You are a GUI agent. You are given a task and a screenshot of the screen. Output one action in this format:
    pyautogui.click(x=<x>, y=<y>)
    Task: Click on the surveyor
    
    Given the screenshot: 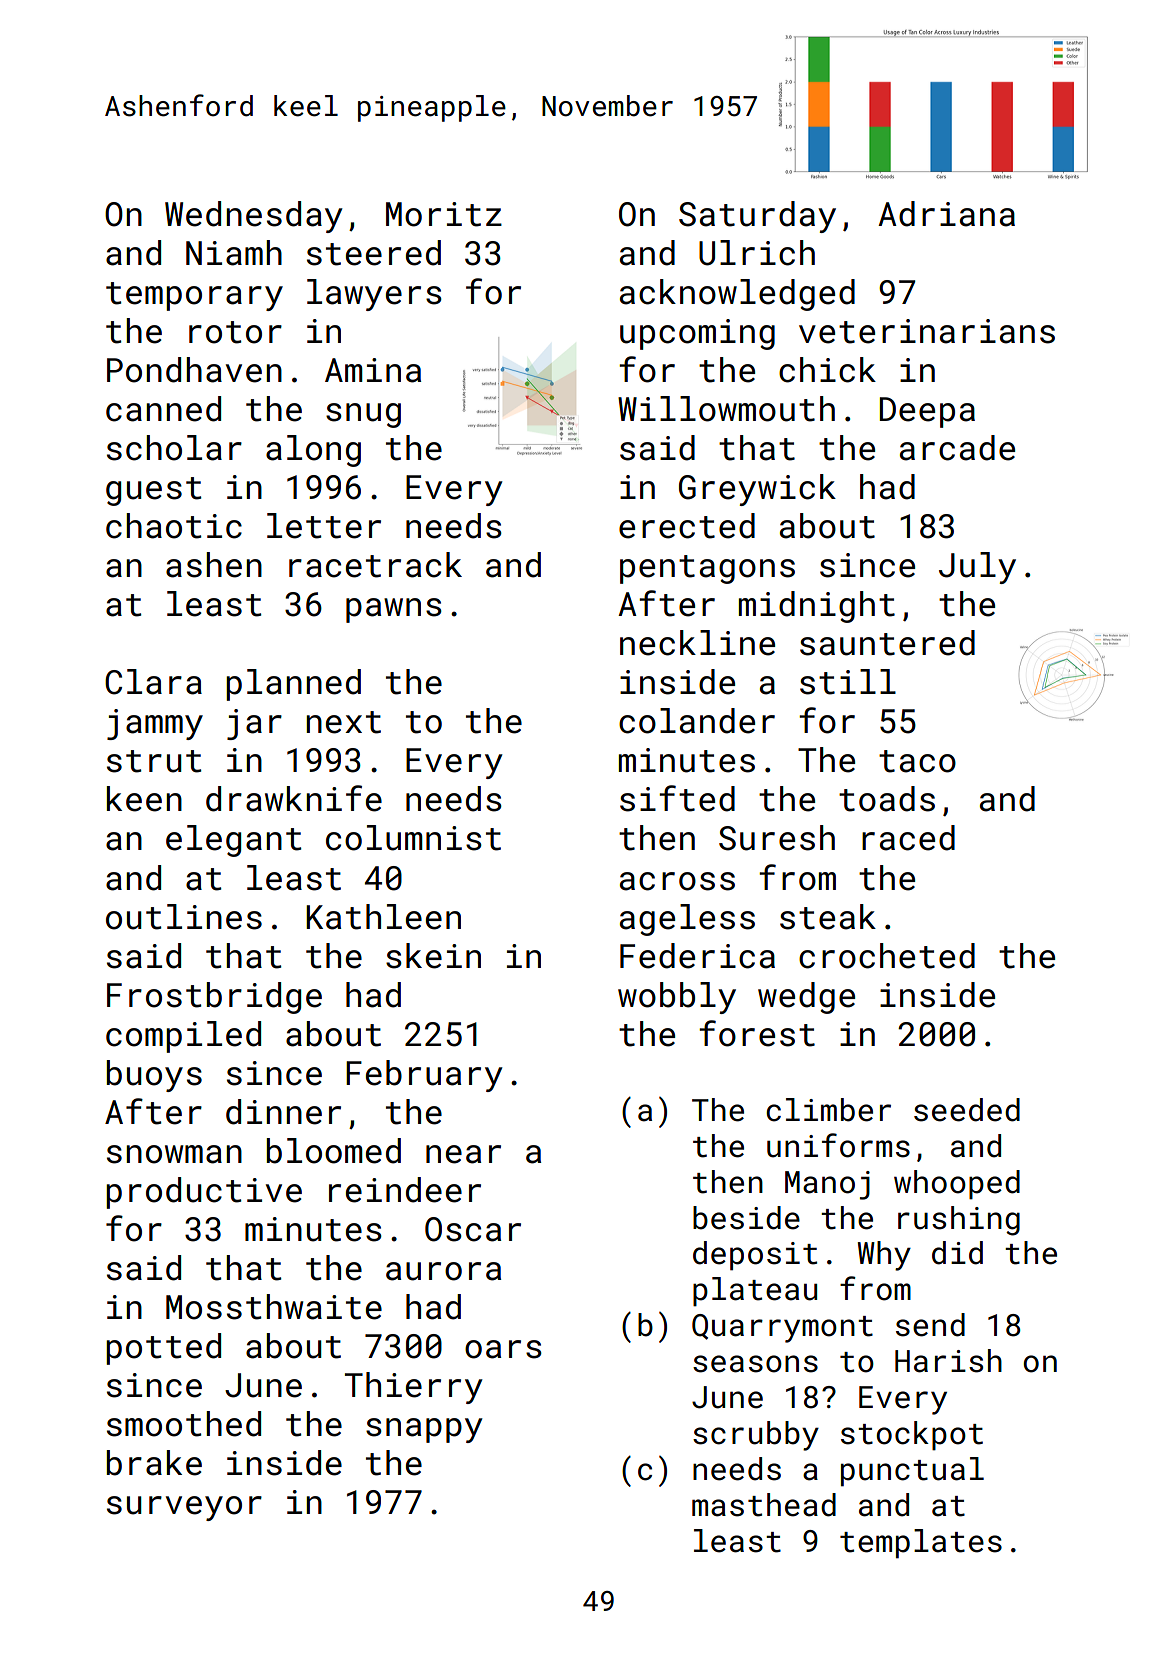 What is the action you would take?
    pyautogui.click(x=184, y=1508)
